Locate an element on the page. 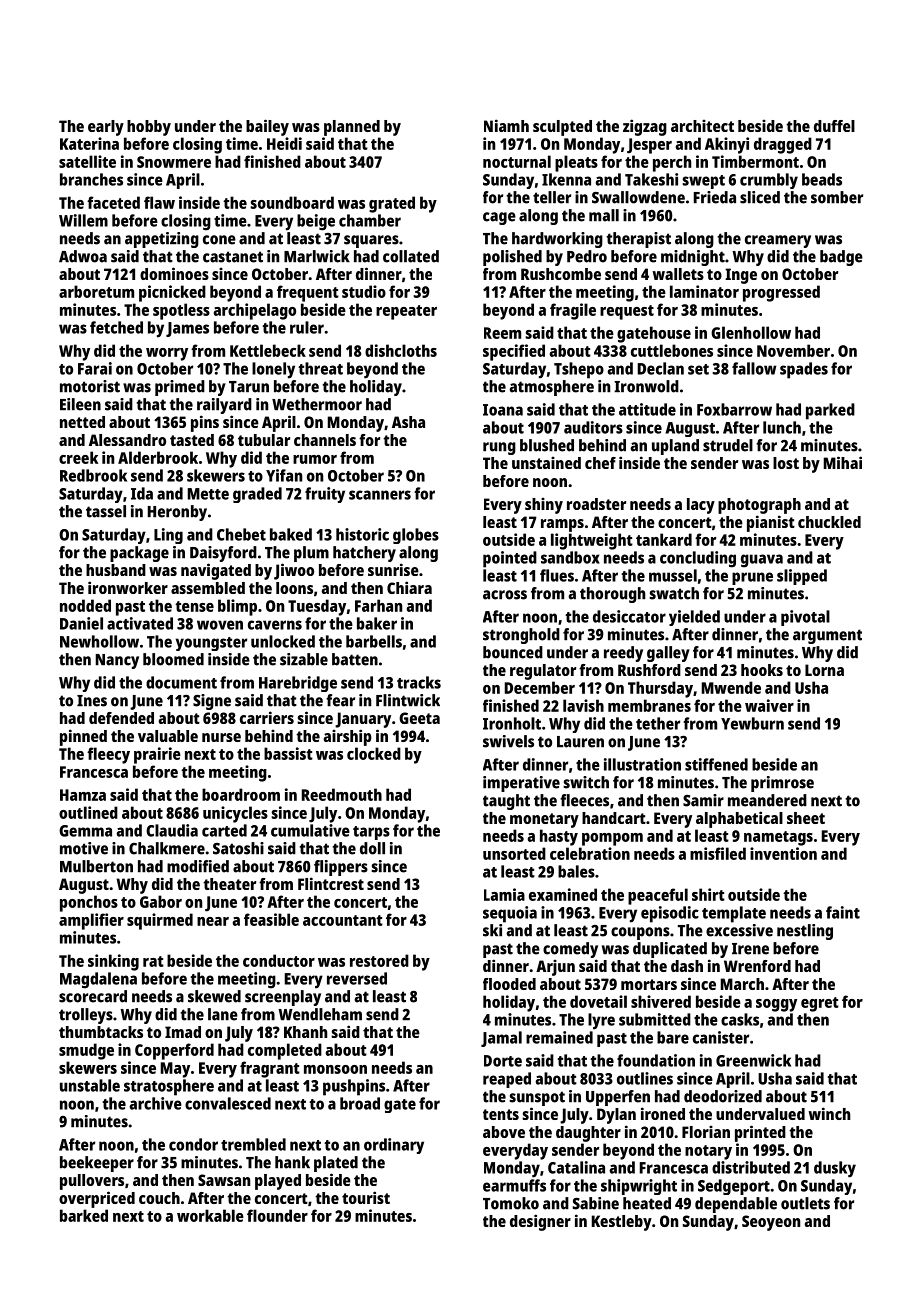 This page has height=1308, width=924. unstable is located at coordinates (90, 1085).
